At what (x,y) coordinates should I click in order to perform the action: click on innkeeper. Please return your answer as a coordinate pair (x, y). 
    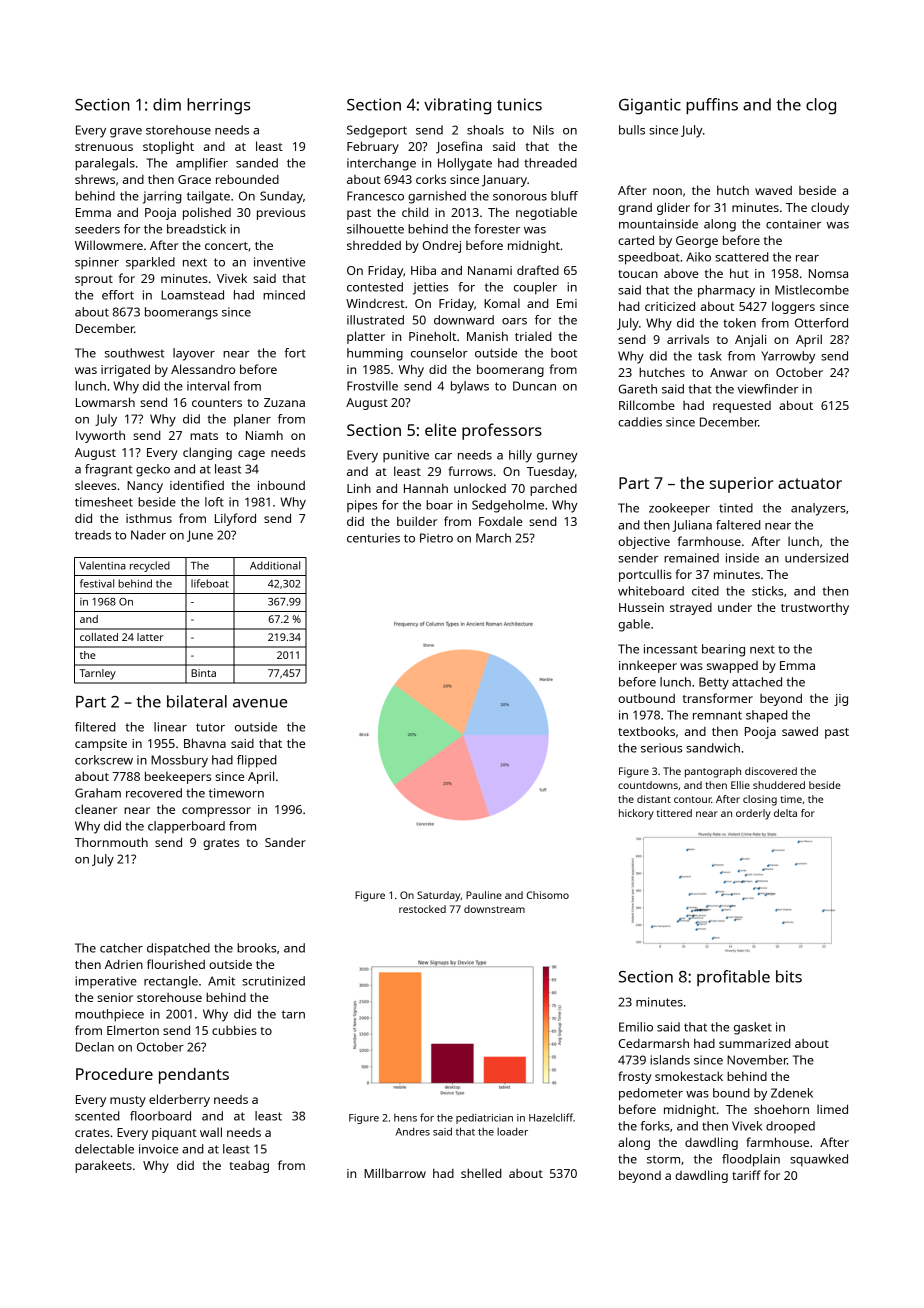
    Looking at the image, I should click on (648, 666).
